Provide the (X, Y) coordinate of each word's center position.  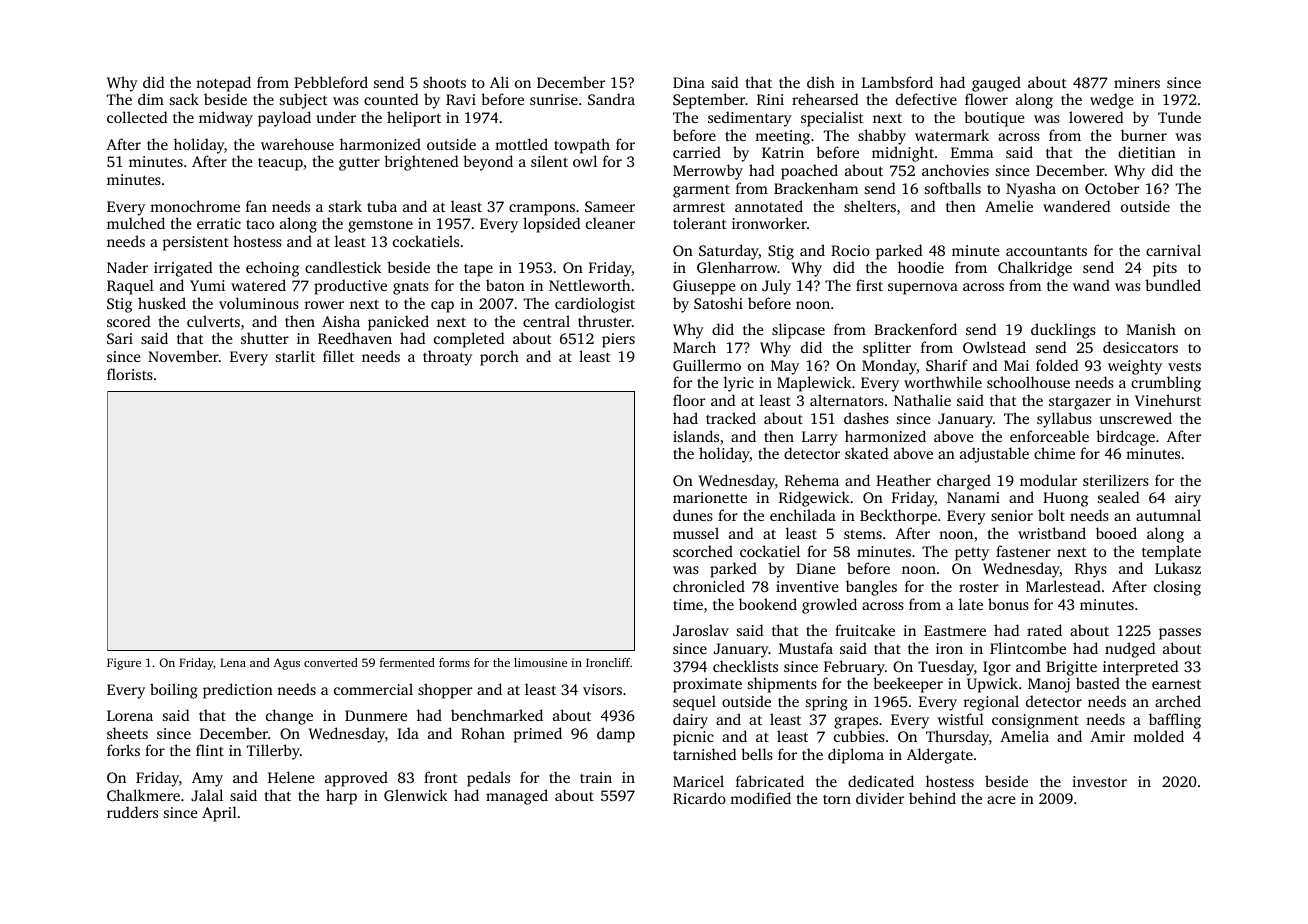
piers (618, 340)
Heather (903, 480)
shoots (444, 82)
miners (1137, 82)
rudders (132, 812)
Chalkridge (1035, 269)
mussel (696, 533)
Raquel (130, 287)
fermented (407, 662)
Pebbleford (331, 82)
